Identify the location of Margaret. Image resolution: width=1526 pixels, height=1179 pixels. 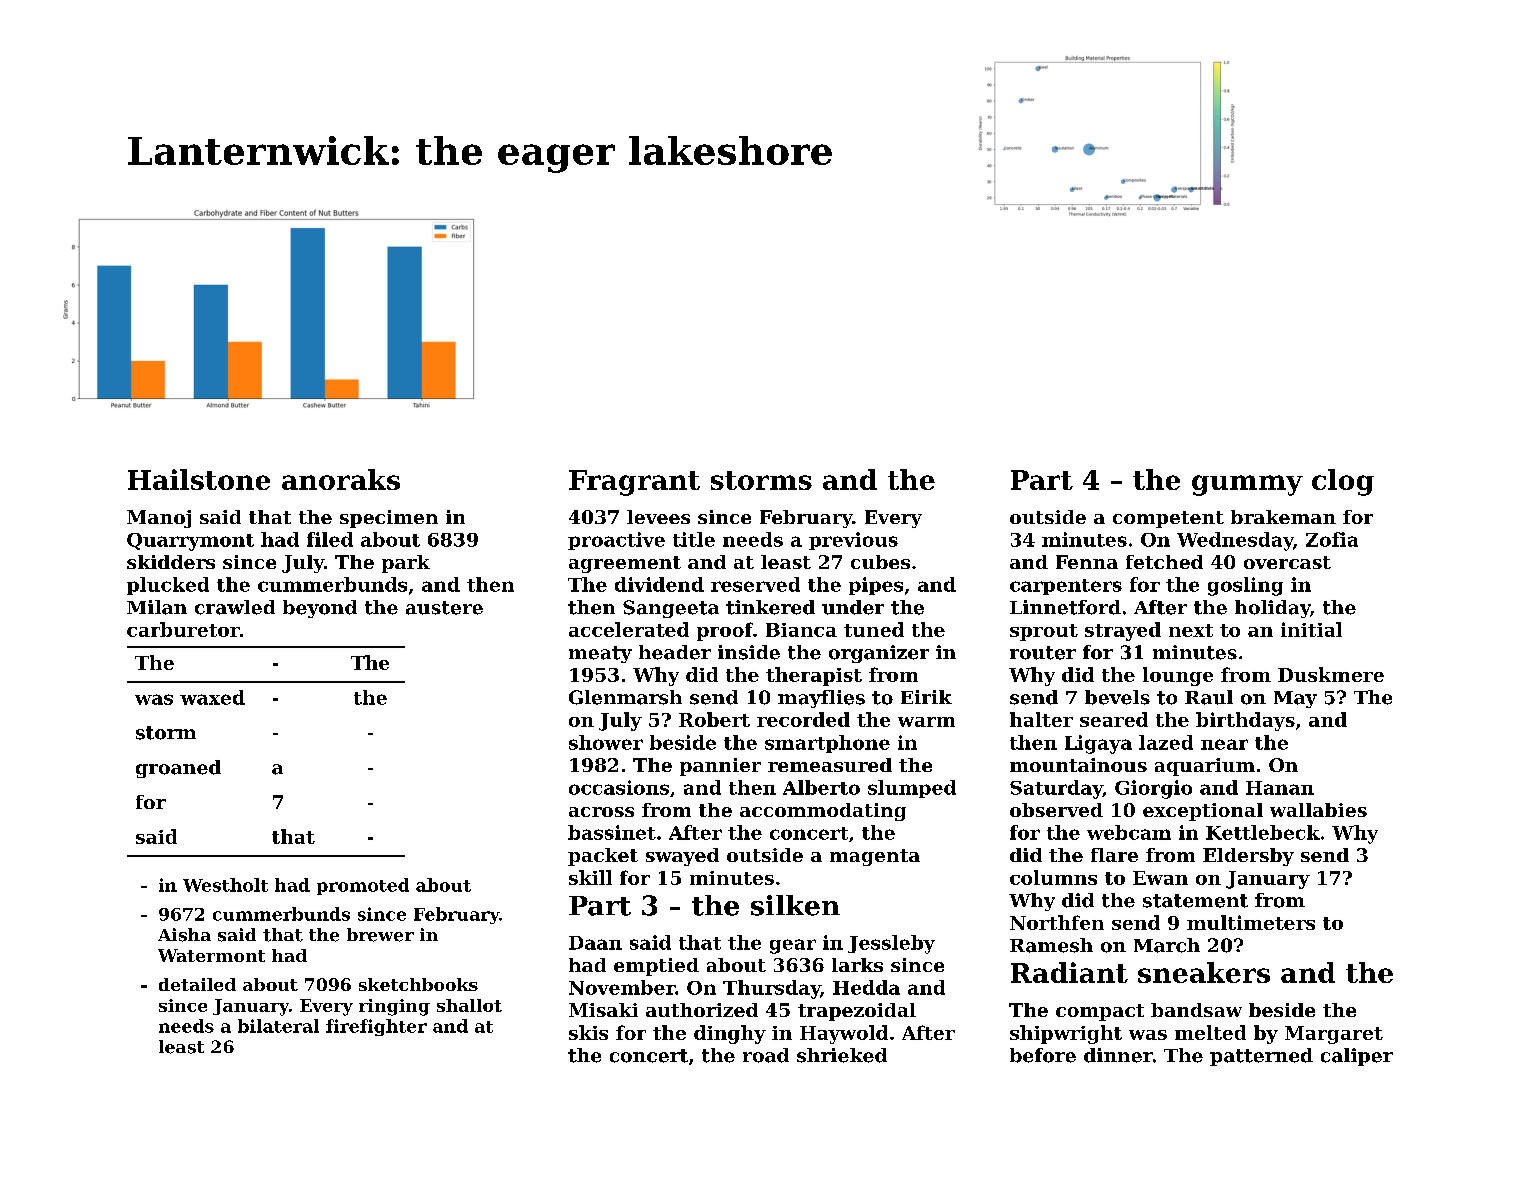
(1334, 1035).
